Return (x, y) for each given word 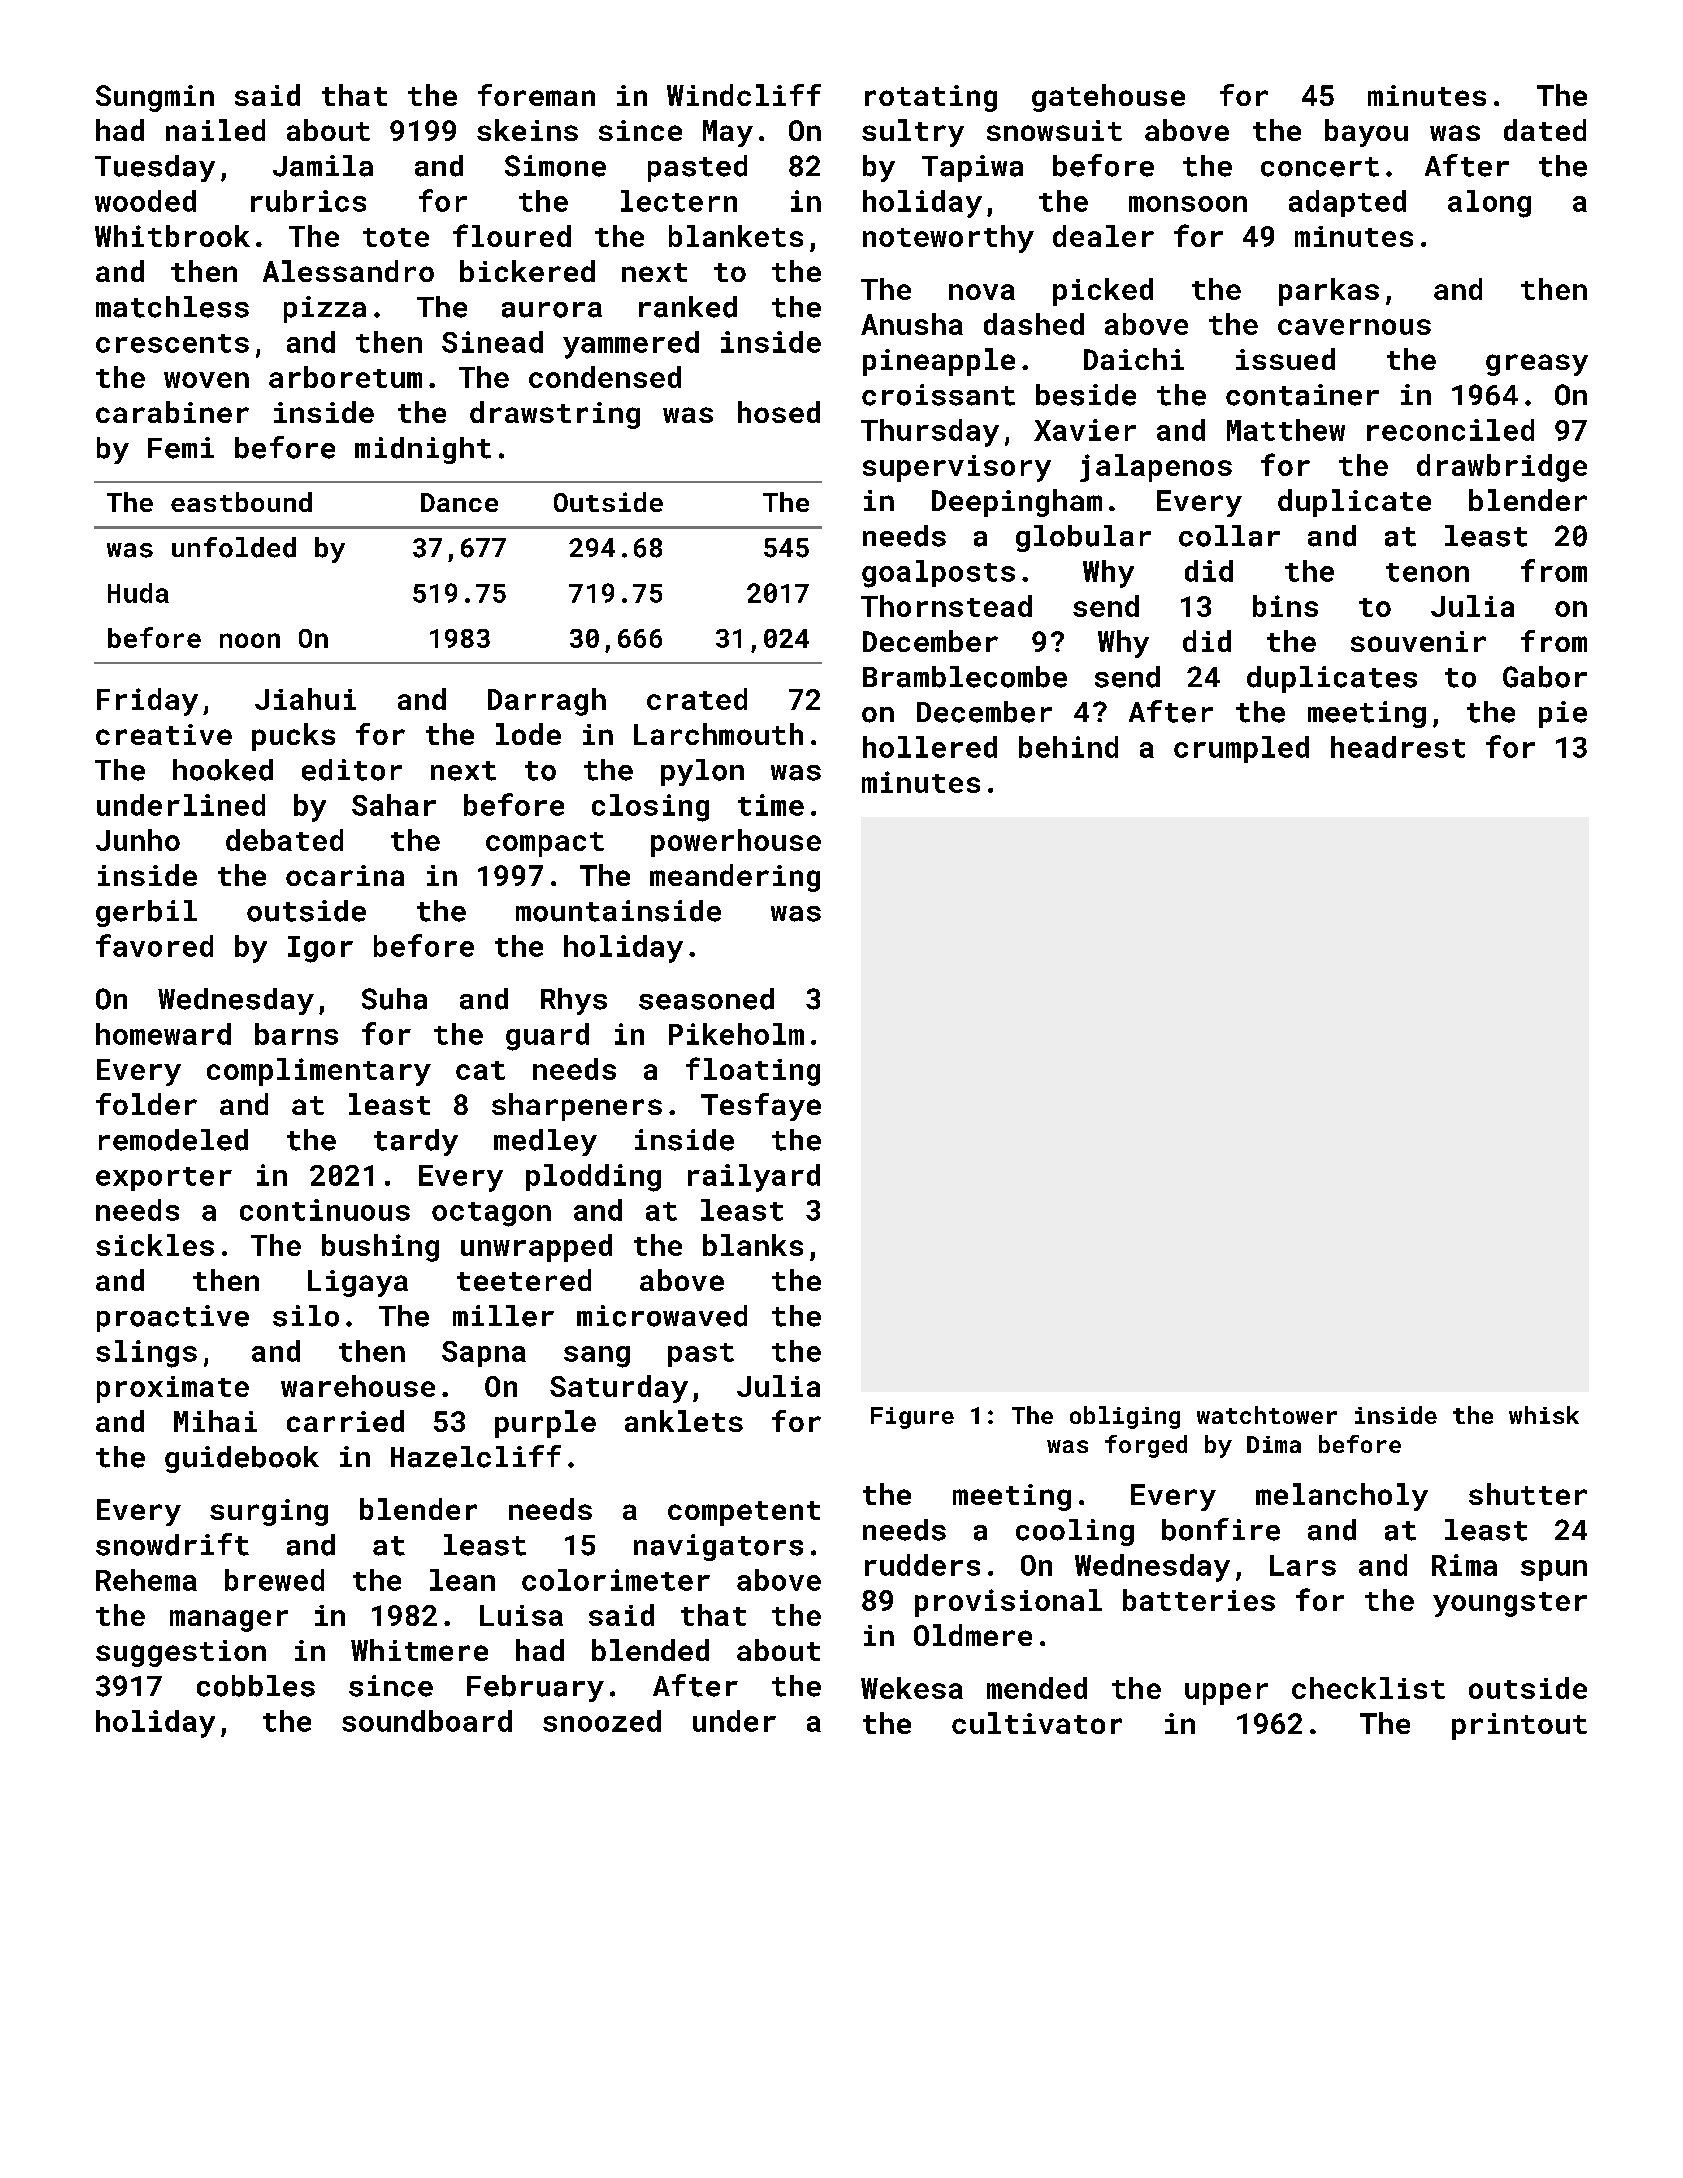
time (771, 805)
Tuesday (155, 168)
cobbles (256, 1686)
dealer (1103, 236)
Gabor (1545, 677)
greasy (1537, 365)
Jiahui (305, 699)
